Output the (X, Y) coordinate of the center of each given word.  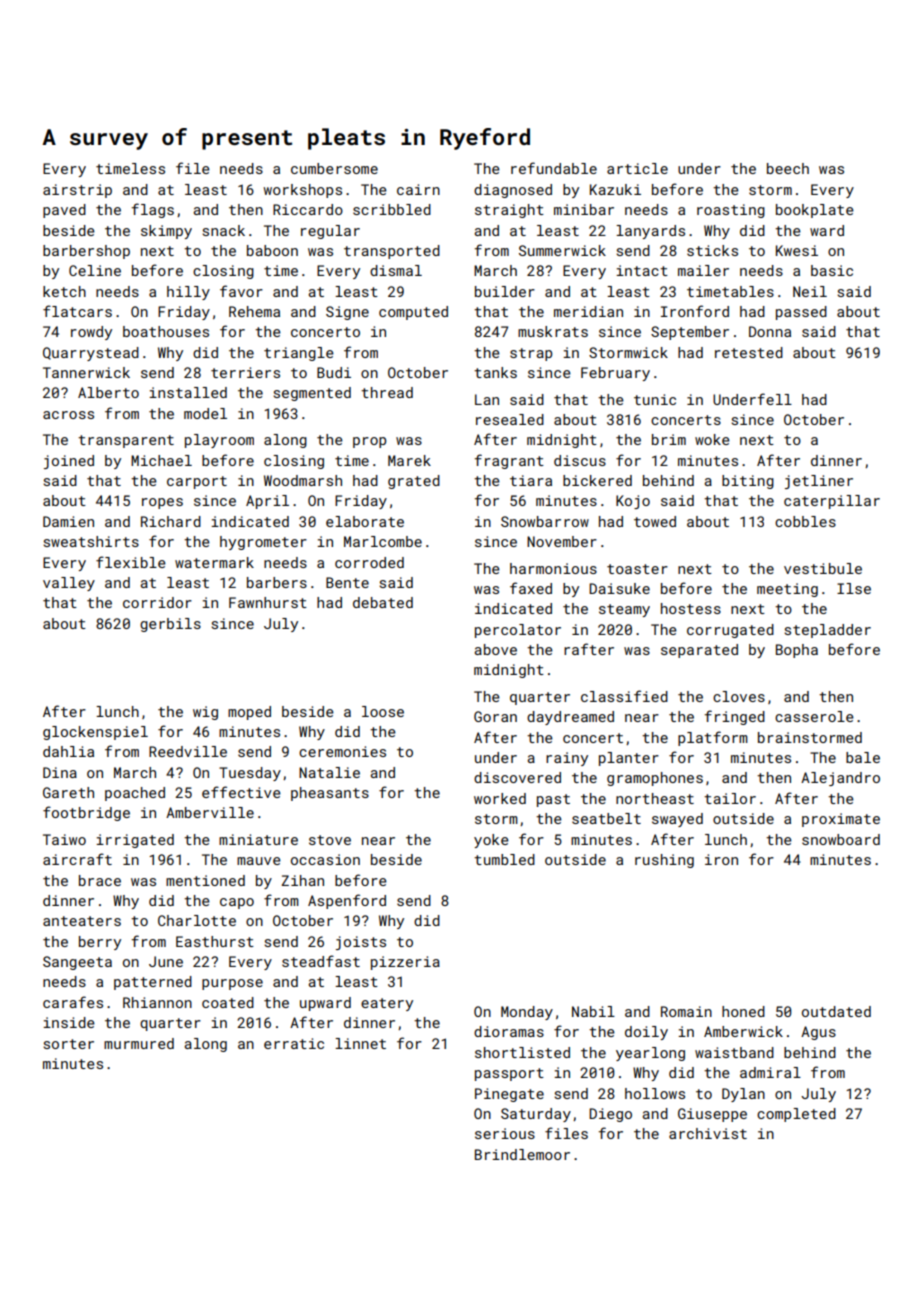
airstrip (77, 191)
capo (237, 903)
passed (801, 313)
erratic (294, 1043)
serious (505, 1133)
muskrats (553, 331)
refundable (554, 168)
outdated (836, 1011)
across (68, 415)
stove (330, 840)
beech (788, 168)
